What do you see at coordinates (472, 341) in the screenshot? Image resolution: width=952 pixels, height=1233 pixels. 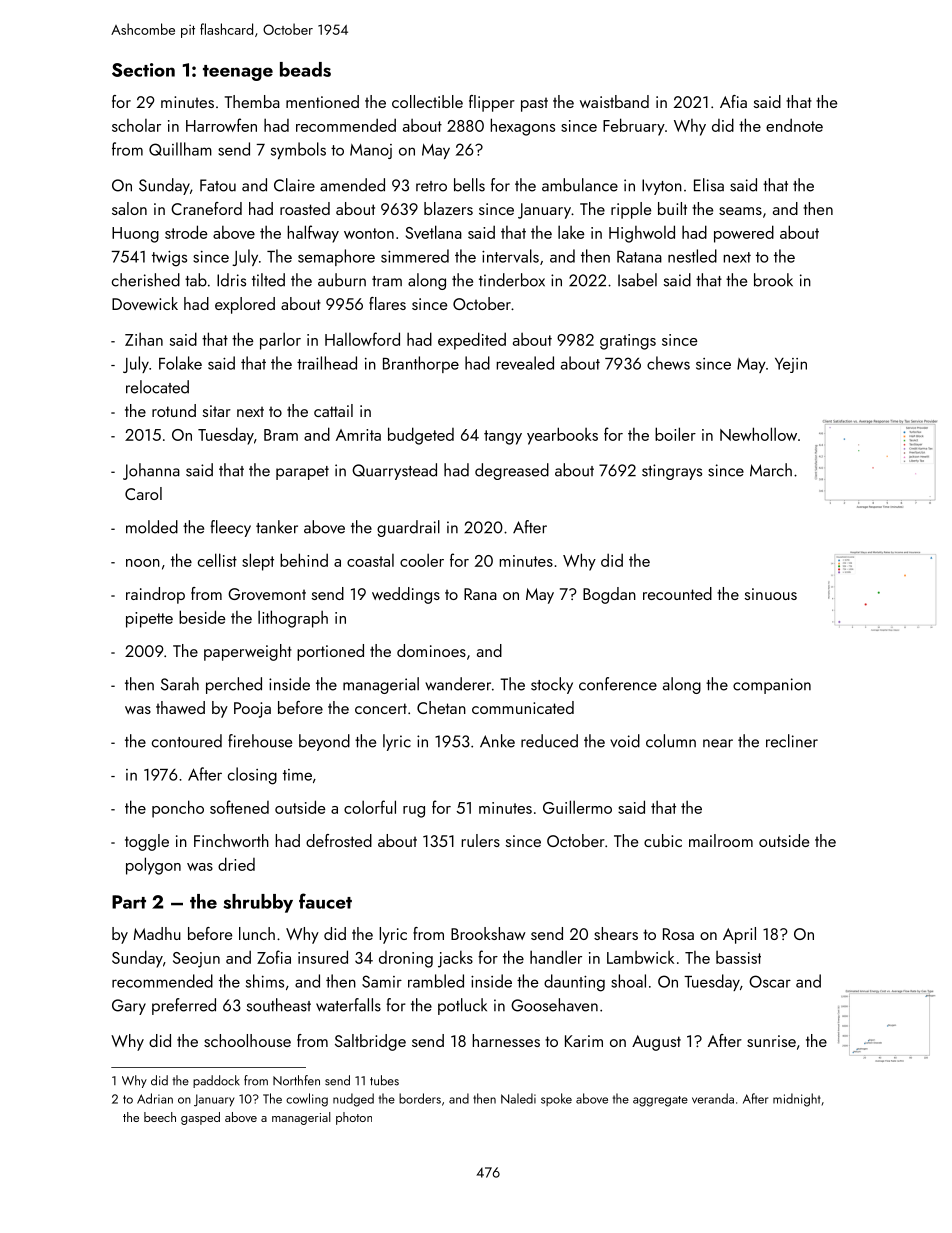 I see `expedited` at bounding box center [472, 341].
